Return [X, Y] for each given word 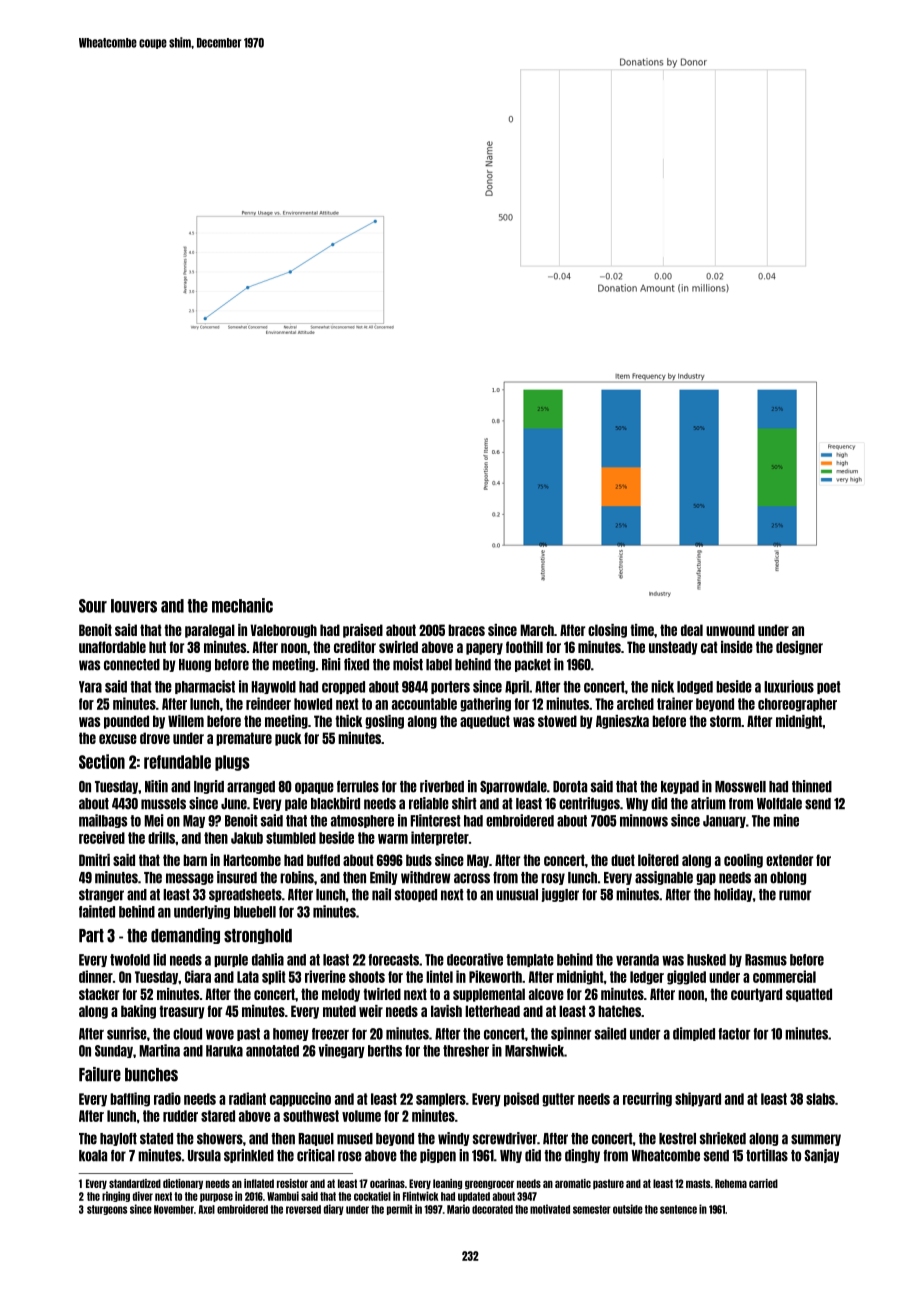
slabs [820, 1099]
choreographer [797, 705]
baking [138, 1012]
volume [361, 1116]
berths [385, 1051]
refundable [177, 762]
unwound [730, 630]
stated [156, 1139]
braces [466, 630]
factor [734, 1034]
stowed [557, 721]
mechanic [242, 605]
